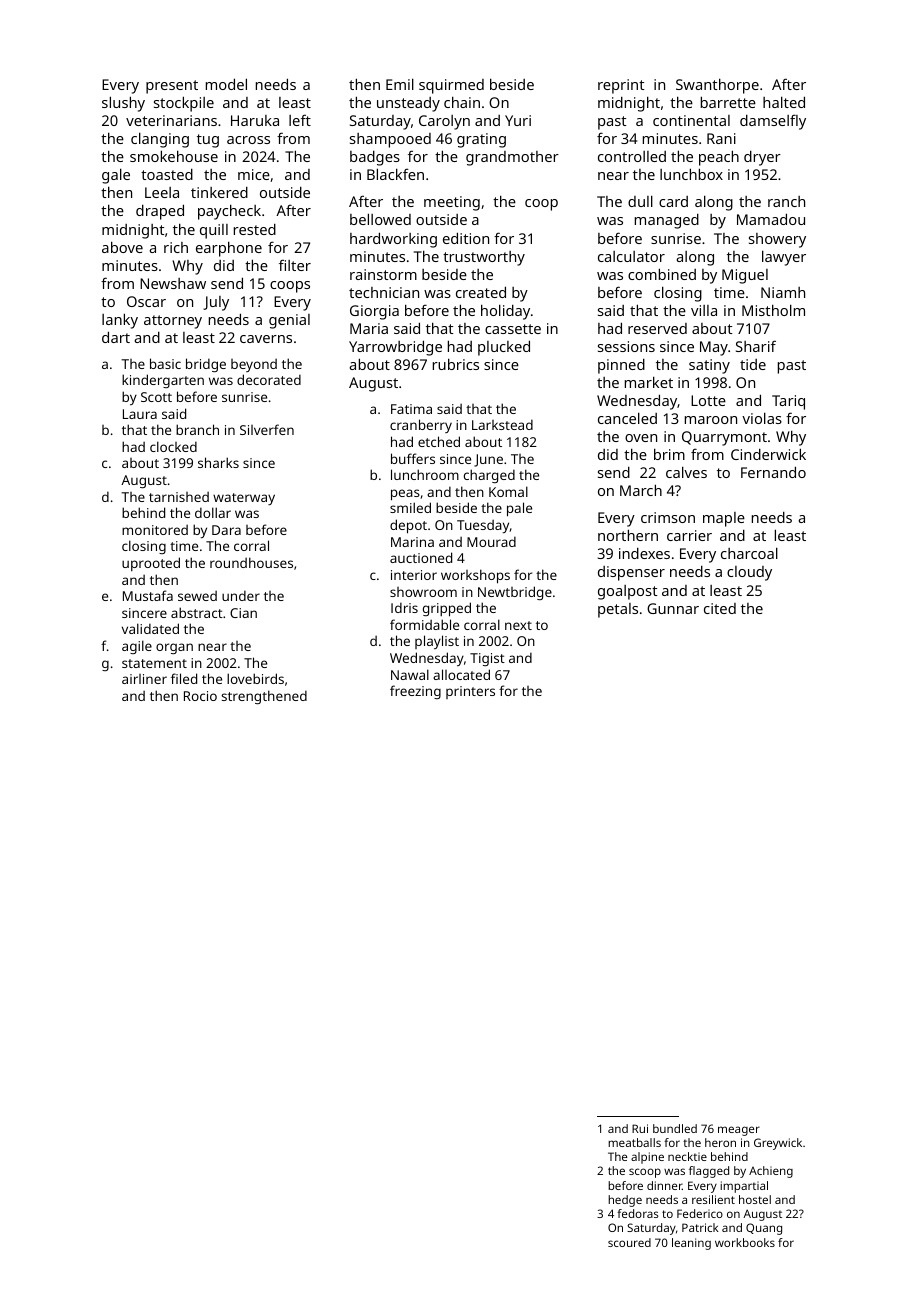 The height and width of the page is (1316, 908). Describe the element at coordinates (762, 158) in the page. I see `dryer` at that location.
